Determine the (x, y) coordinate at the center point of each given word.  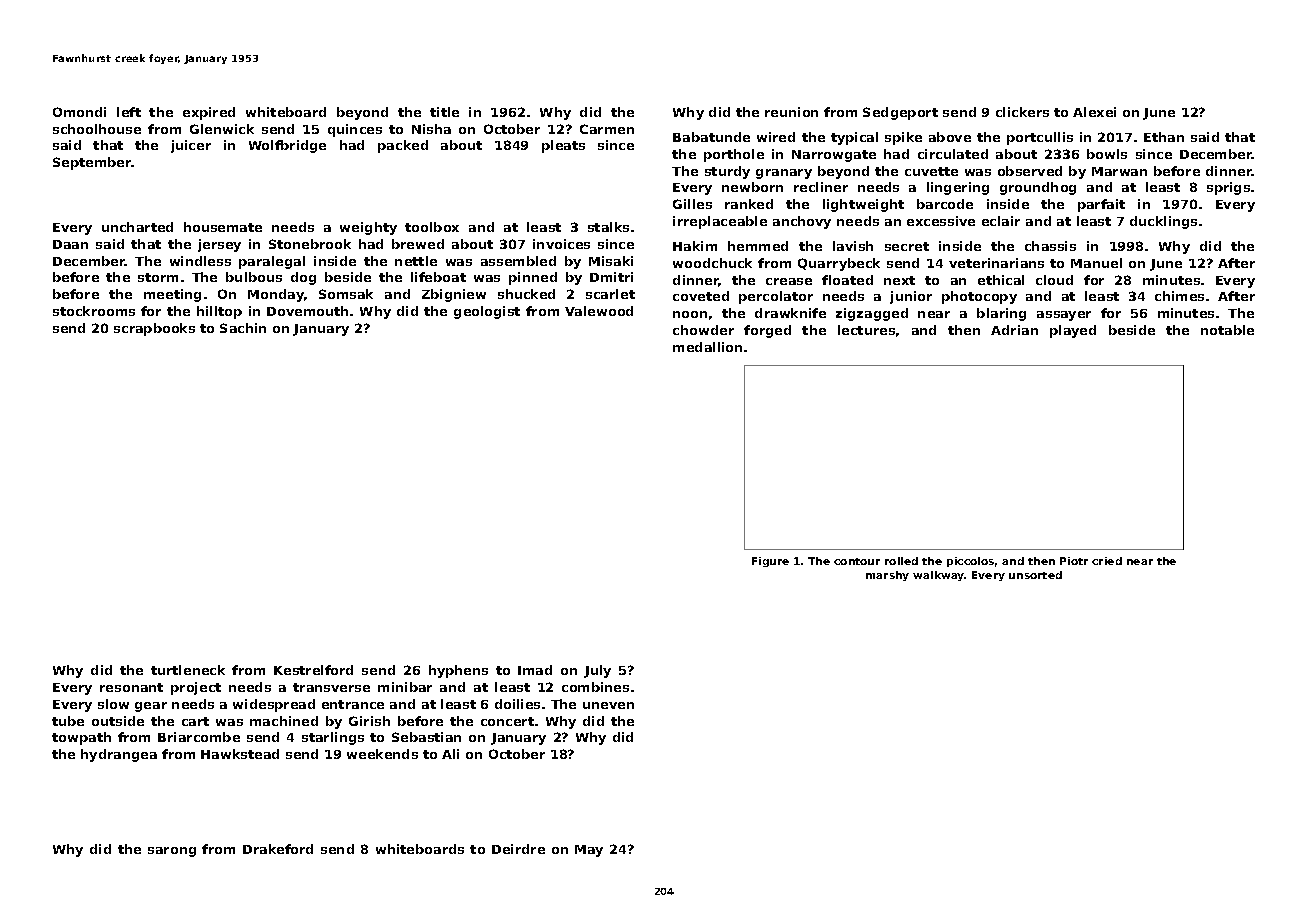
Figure (770, 562)
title (444, 112)
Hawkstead (240, 754)
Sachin (243, 328)
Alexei (1094, 112)
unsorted (1035, 575)
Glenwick (222, 129)
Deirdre (518, 849)
